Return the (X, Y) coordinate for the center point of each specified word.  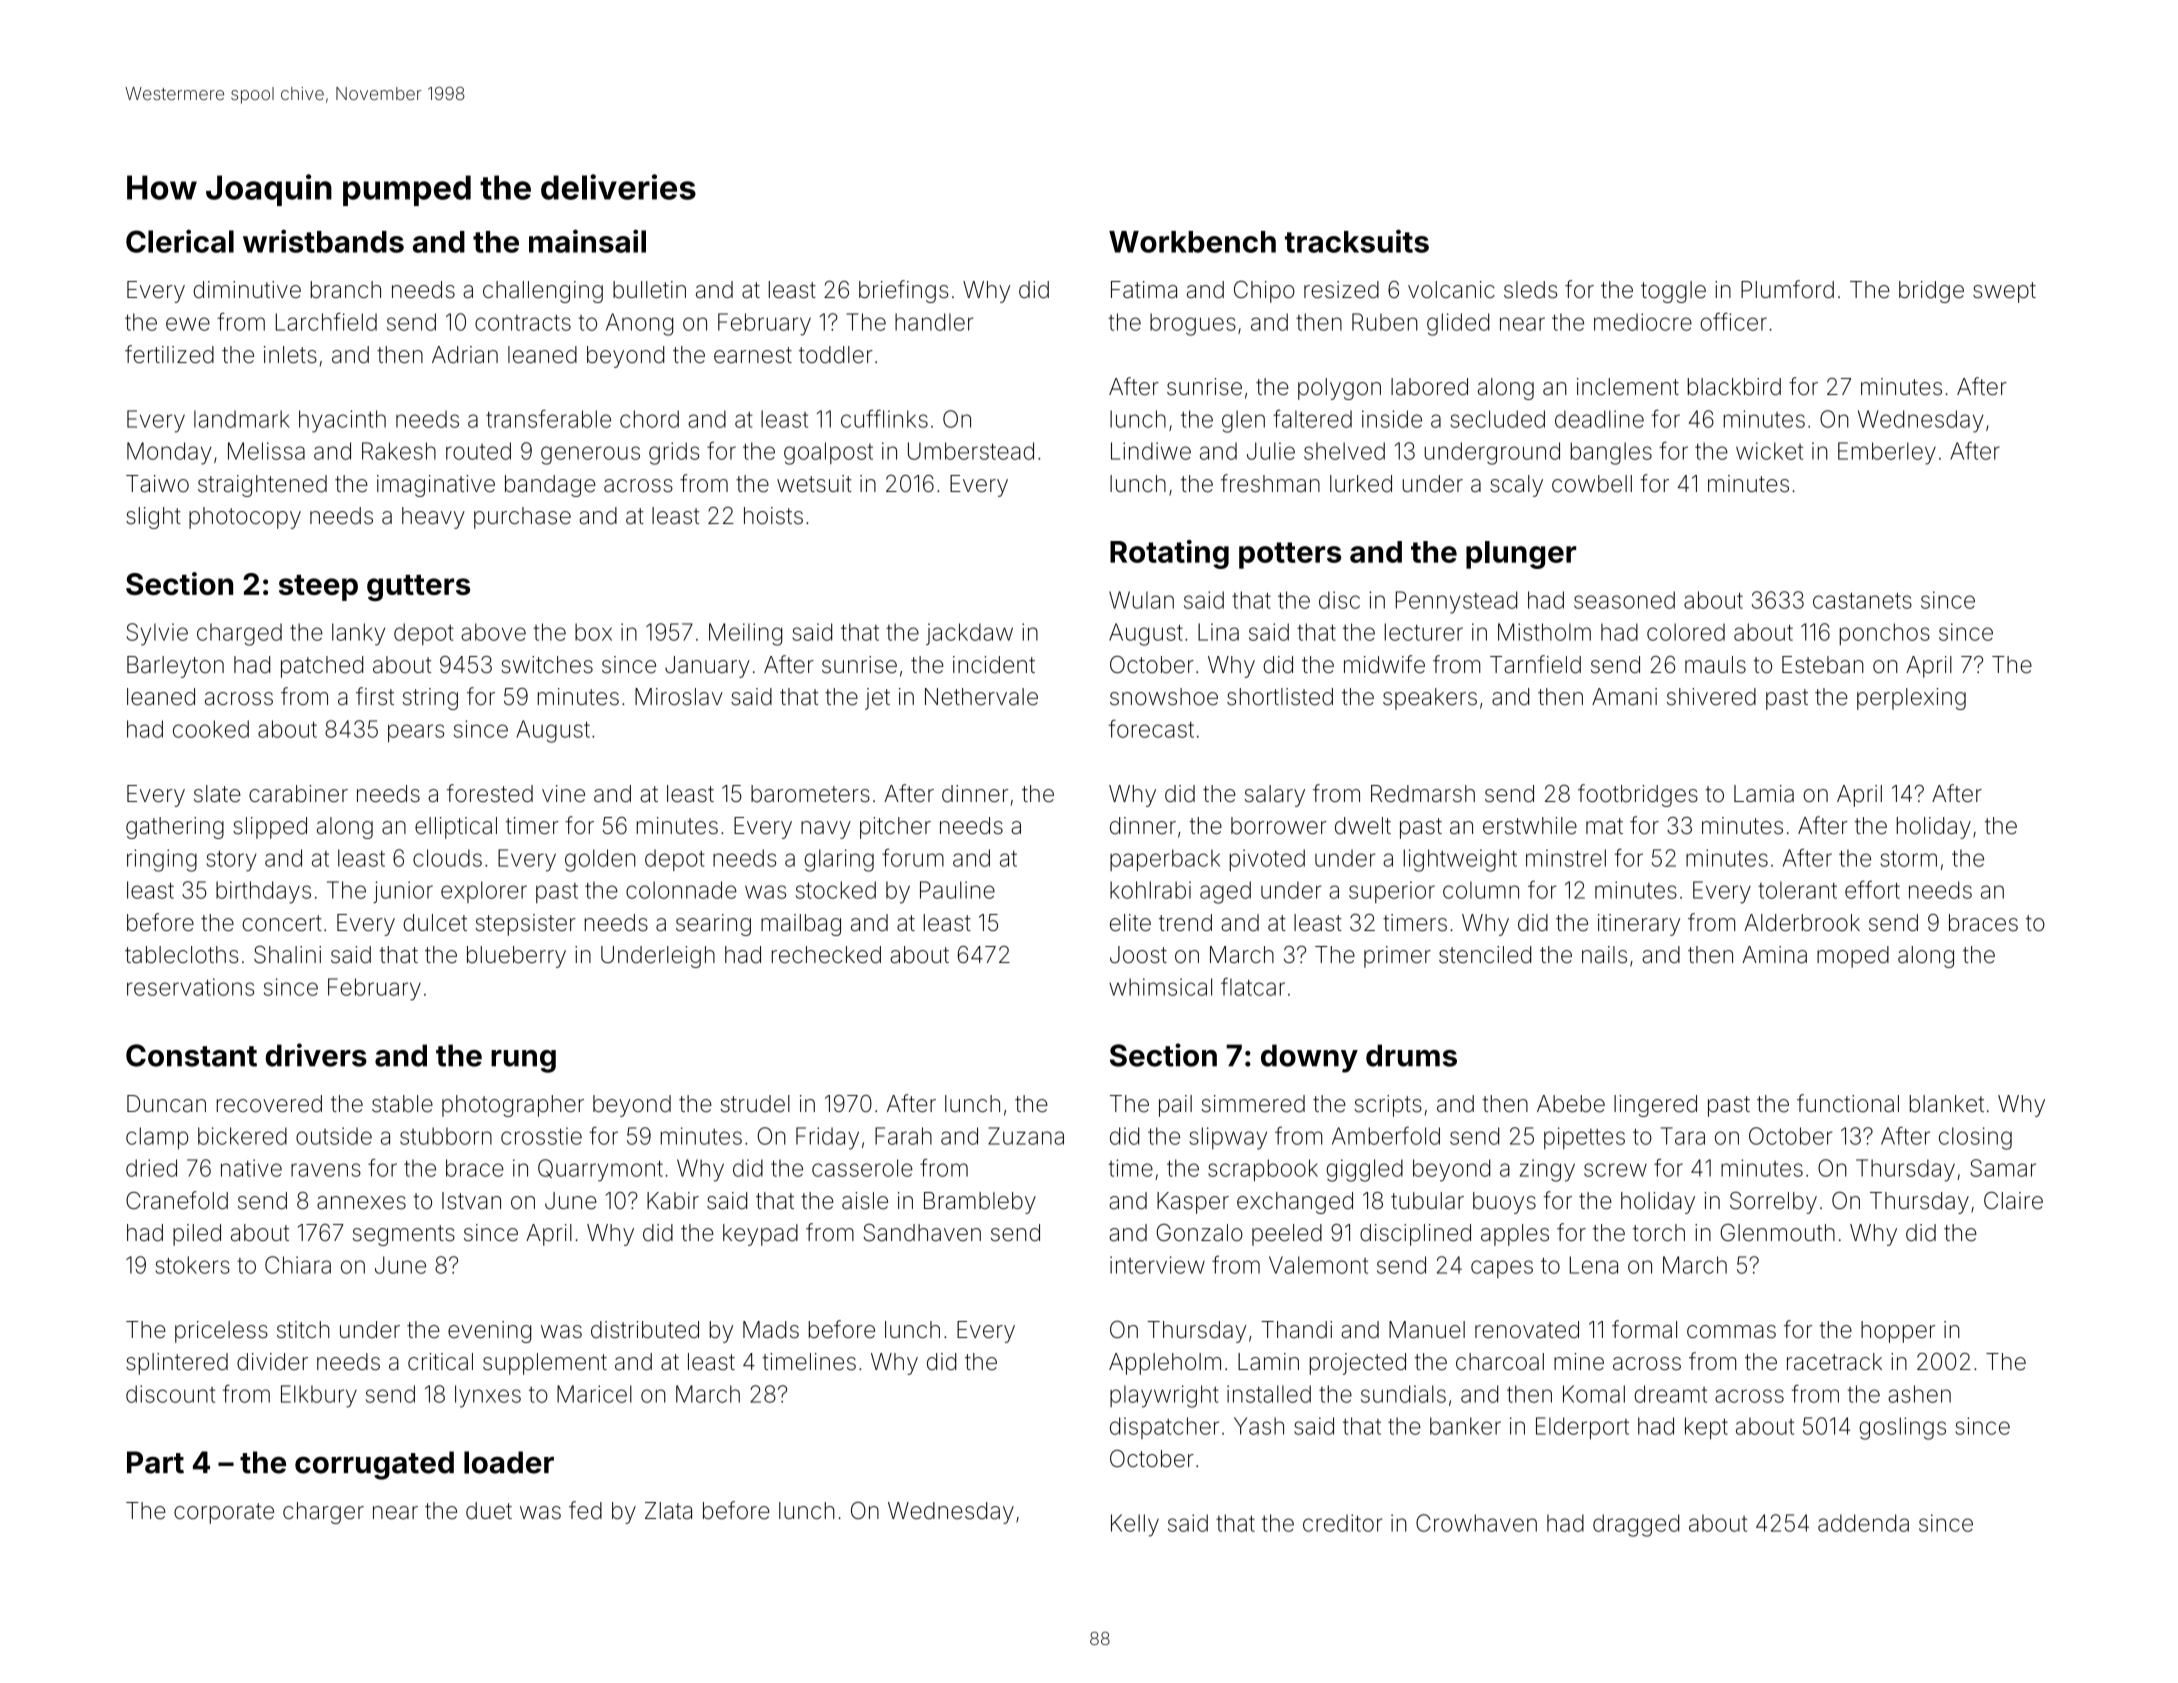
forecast (1151, 728)
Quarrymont (600, 1170)
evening (489, 1332)
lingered (1655, 1106)
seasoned (1624, 600)
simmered (1253, 1104)
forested (490, 793)
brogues (1193, 324)
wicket (1769, 451)
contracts (523, 322)
